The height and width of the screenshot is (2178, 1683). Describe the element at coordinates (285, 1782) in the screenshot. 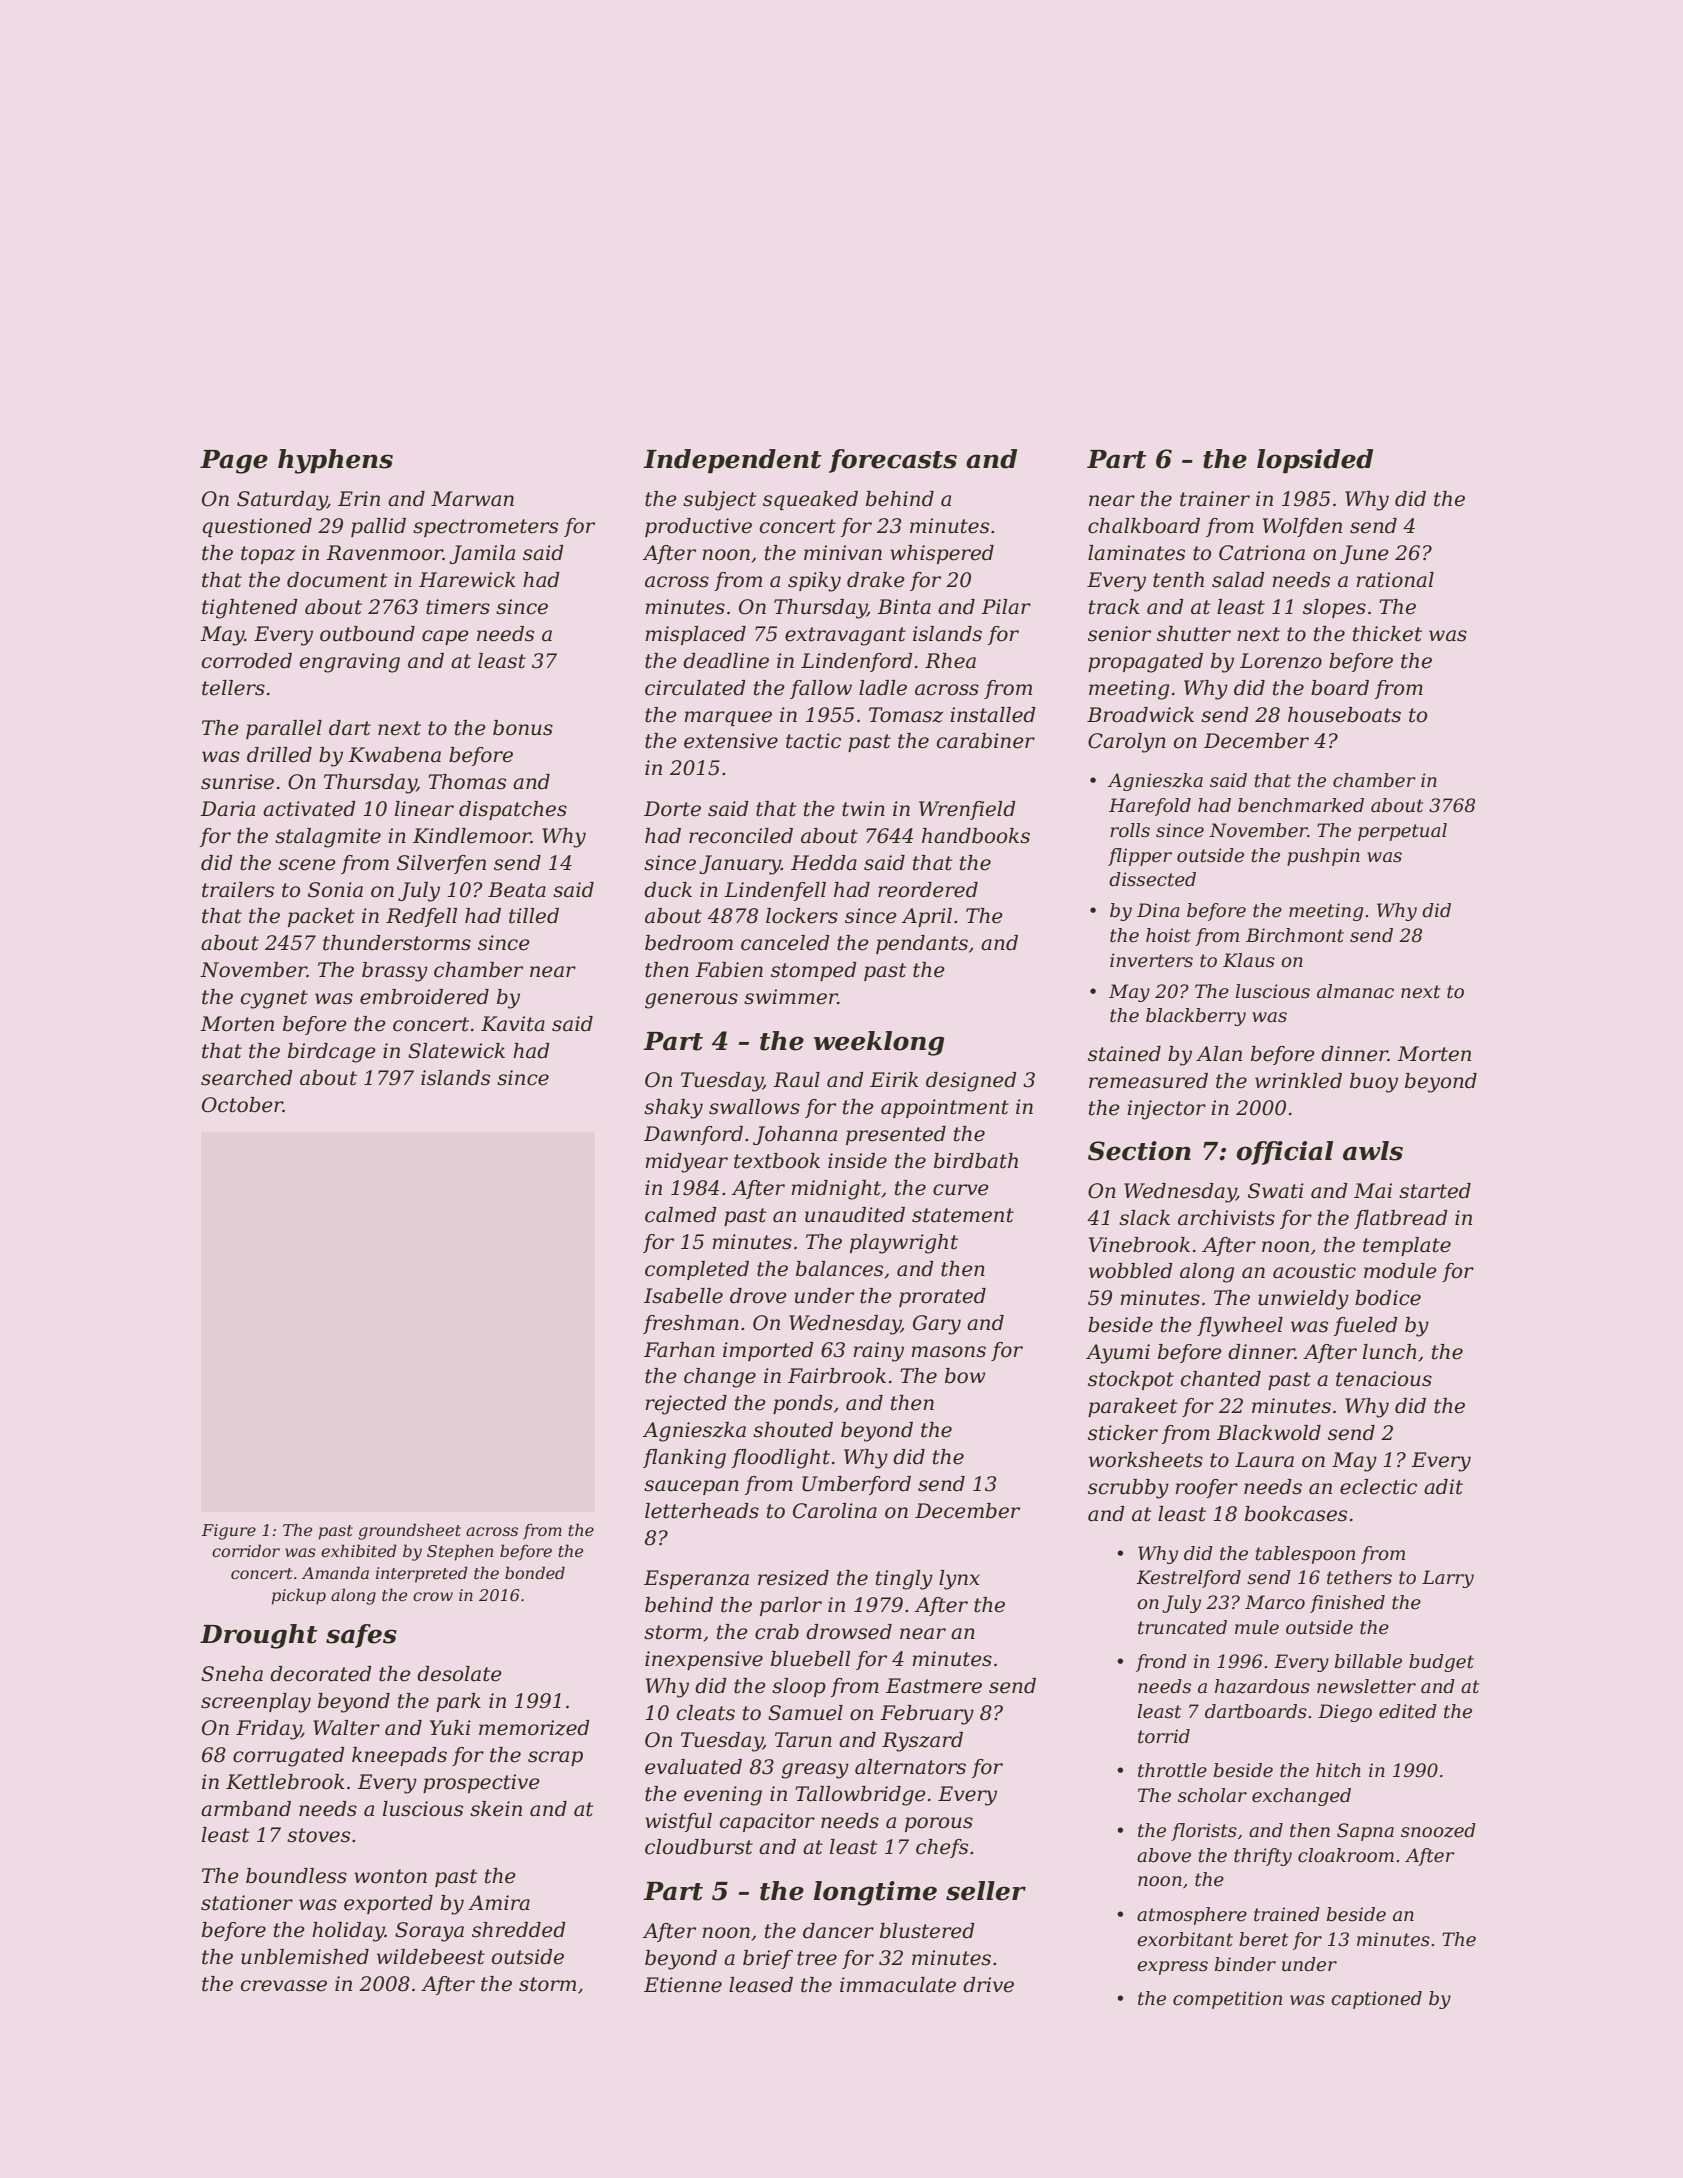

I see `Kettlebrook` at that location.
